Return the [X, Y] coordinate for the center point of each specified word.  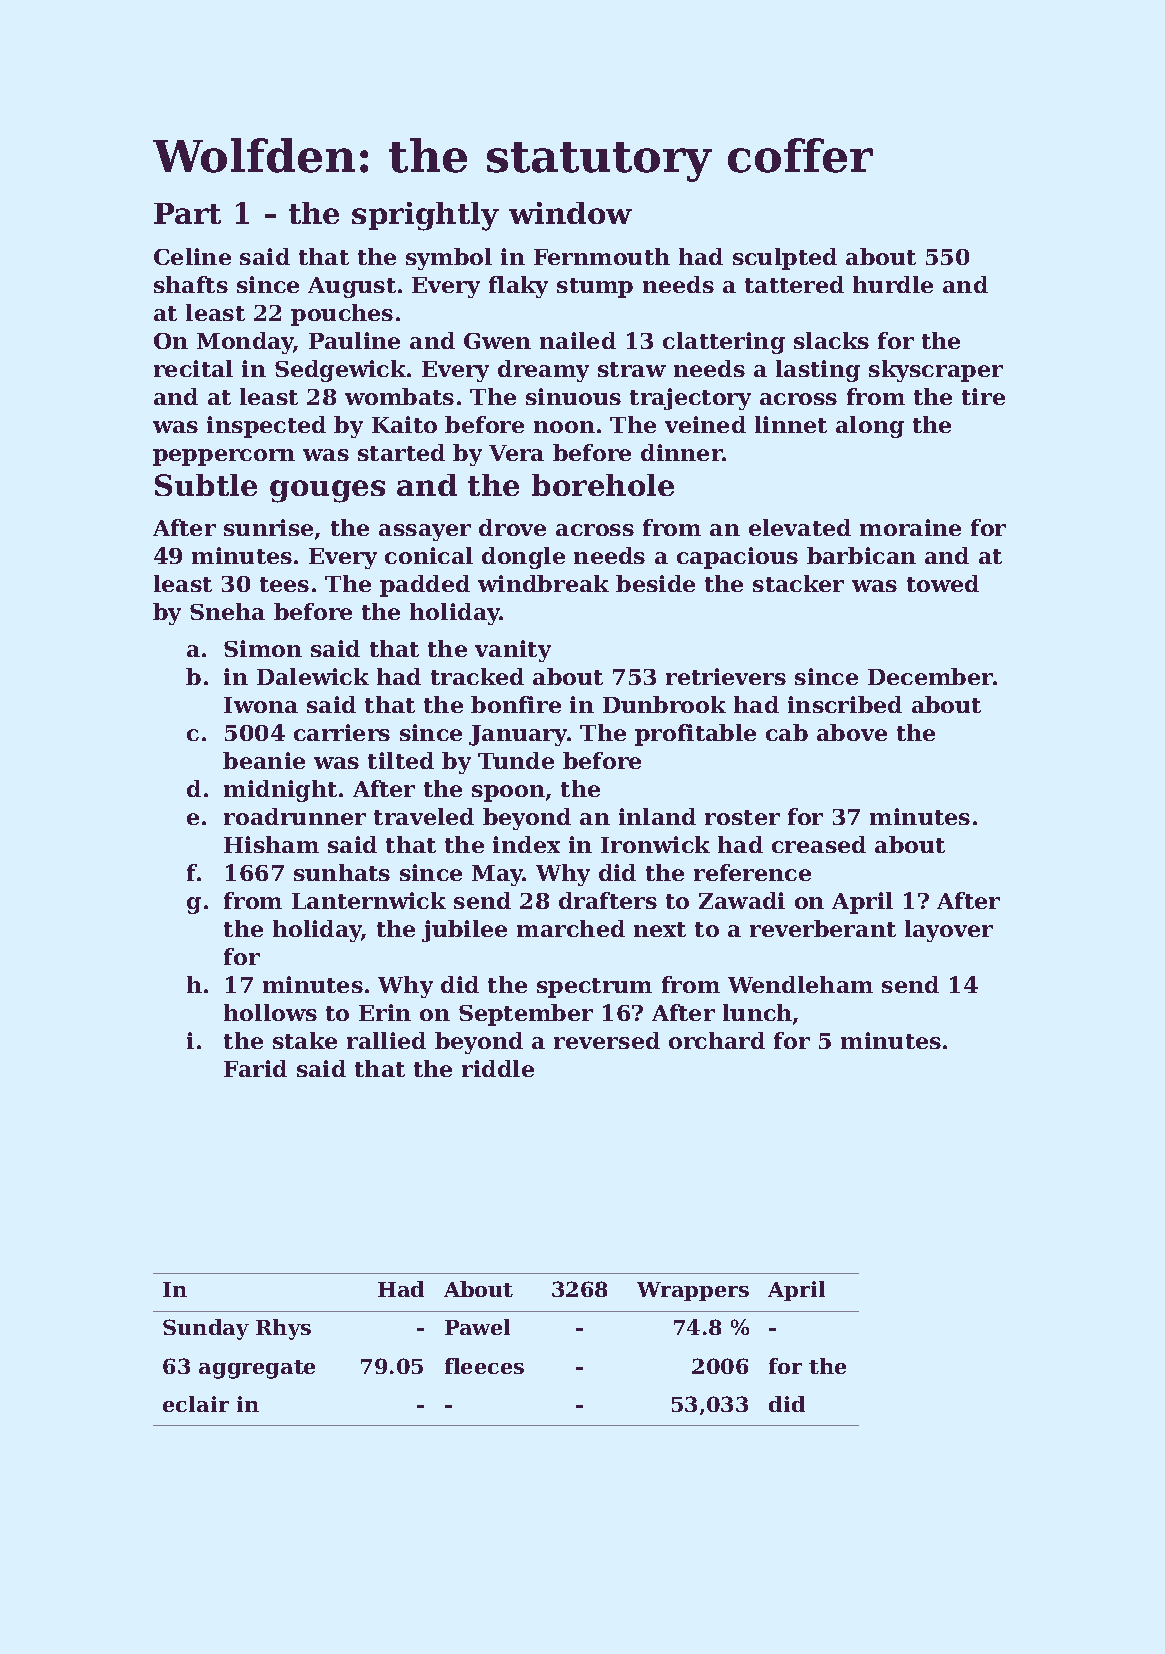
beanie [264, 760]
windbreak [543, 583]
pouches [342, 315]
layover [949, 931]
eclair [196, 1404]
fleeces [484, 1366]
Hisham [271, 844]
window [570, 213]
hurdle [893, 284]
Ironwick [655, 844]
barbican [861, 555]
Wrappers [693, 1291]
